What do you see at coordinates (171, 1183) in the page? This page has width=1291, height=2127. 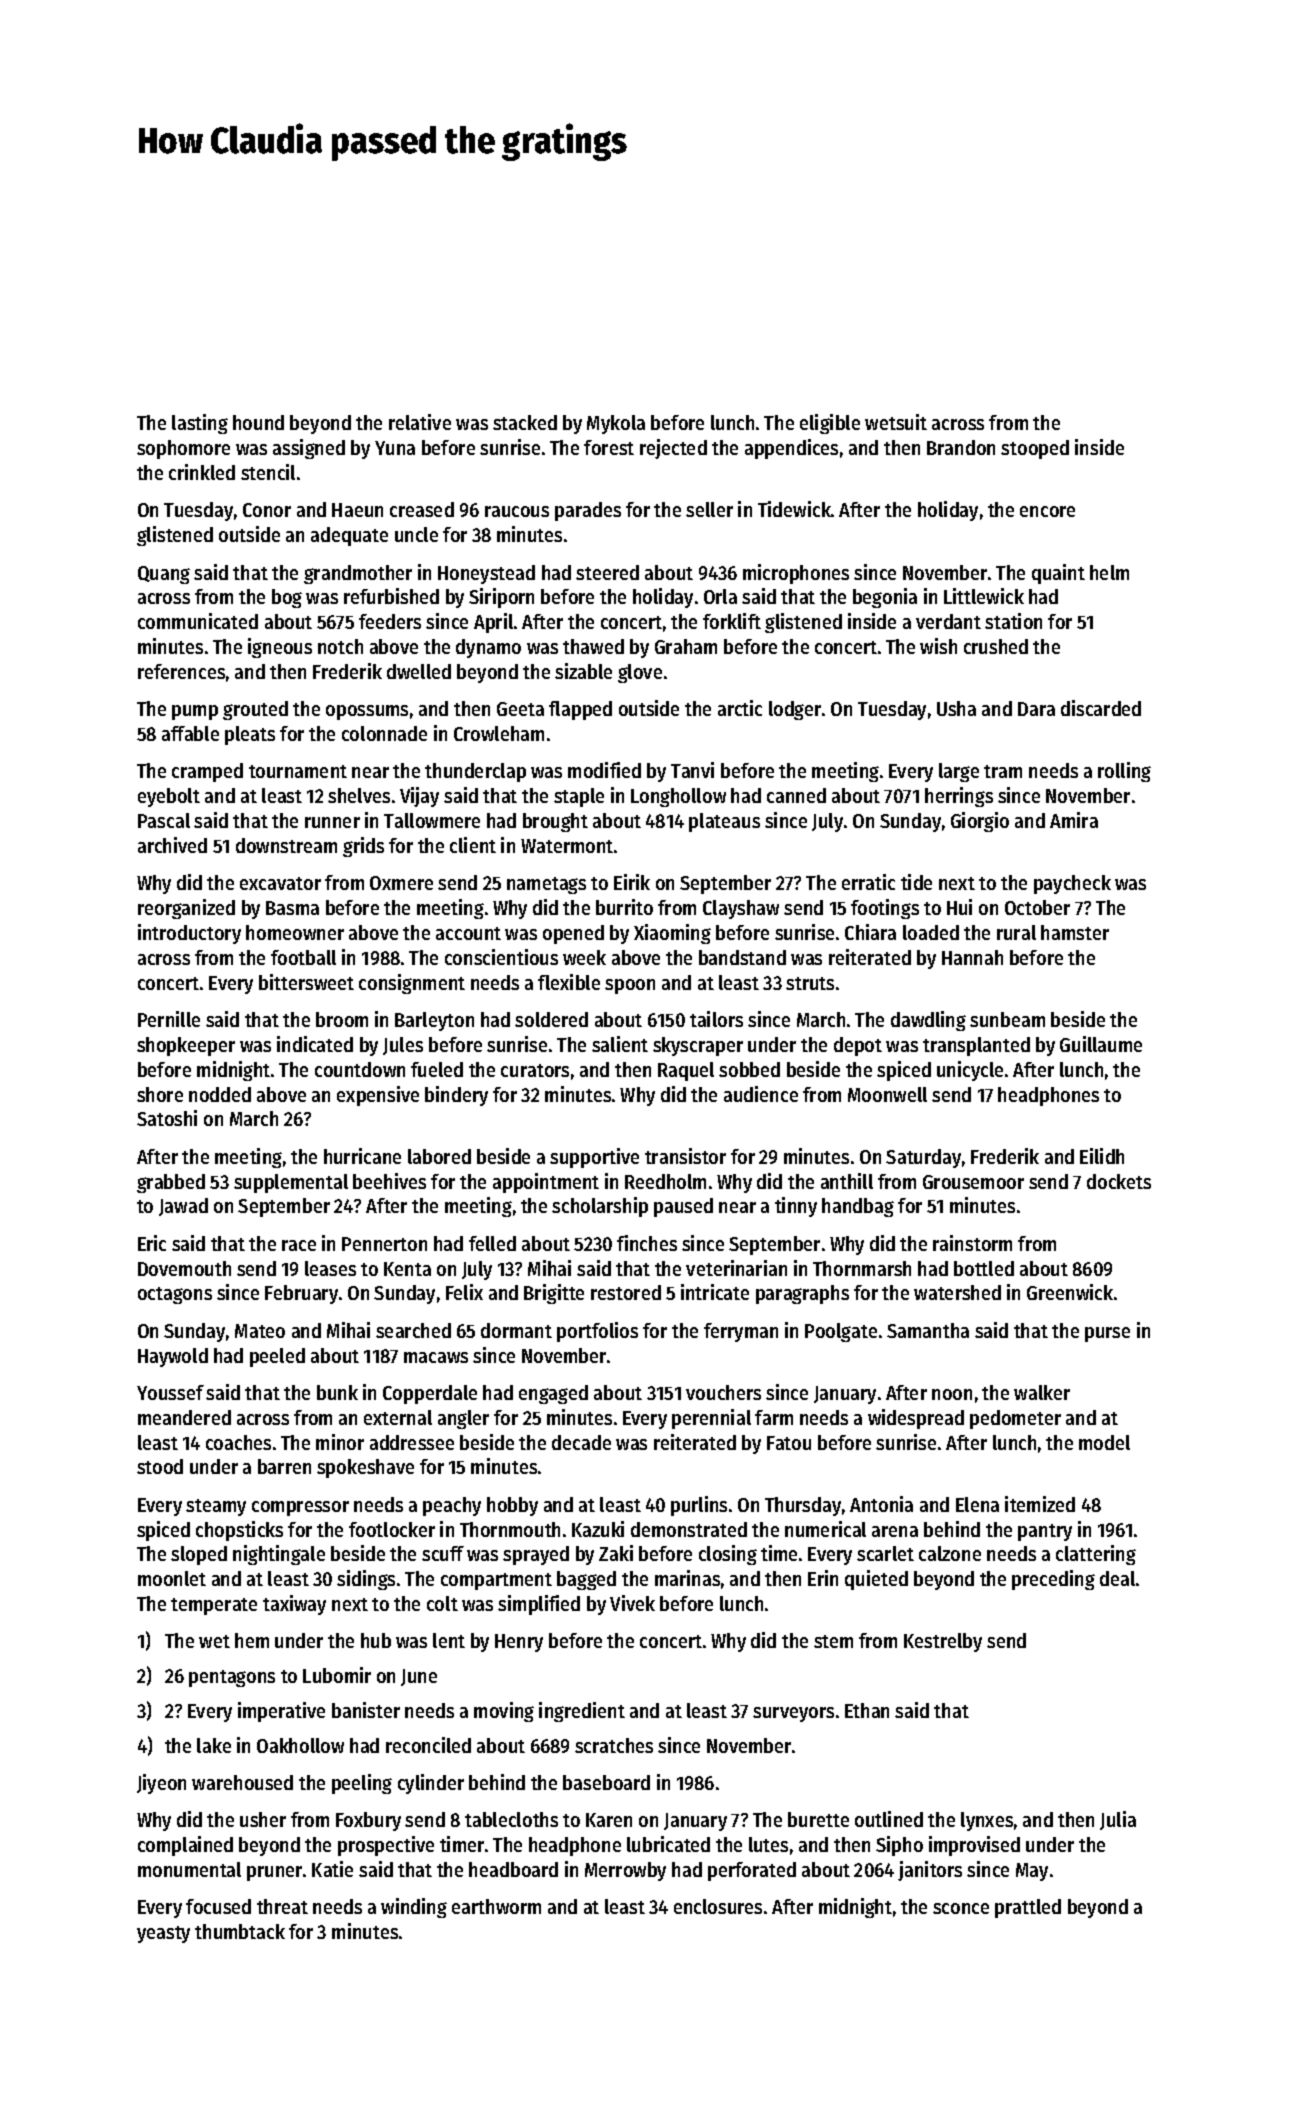 I see `grabbed` at bounding box center [171, 1183].
